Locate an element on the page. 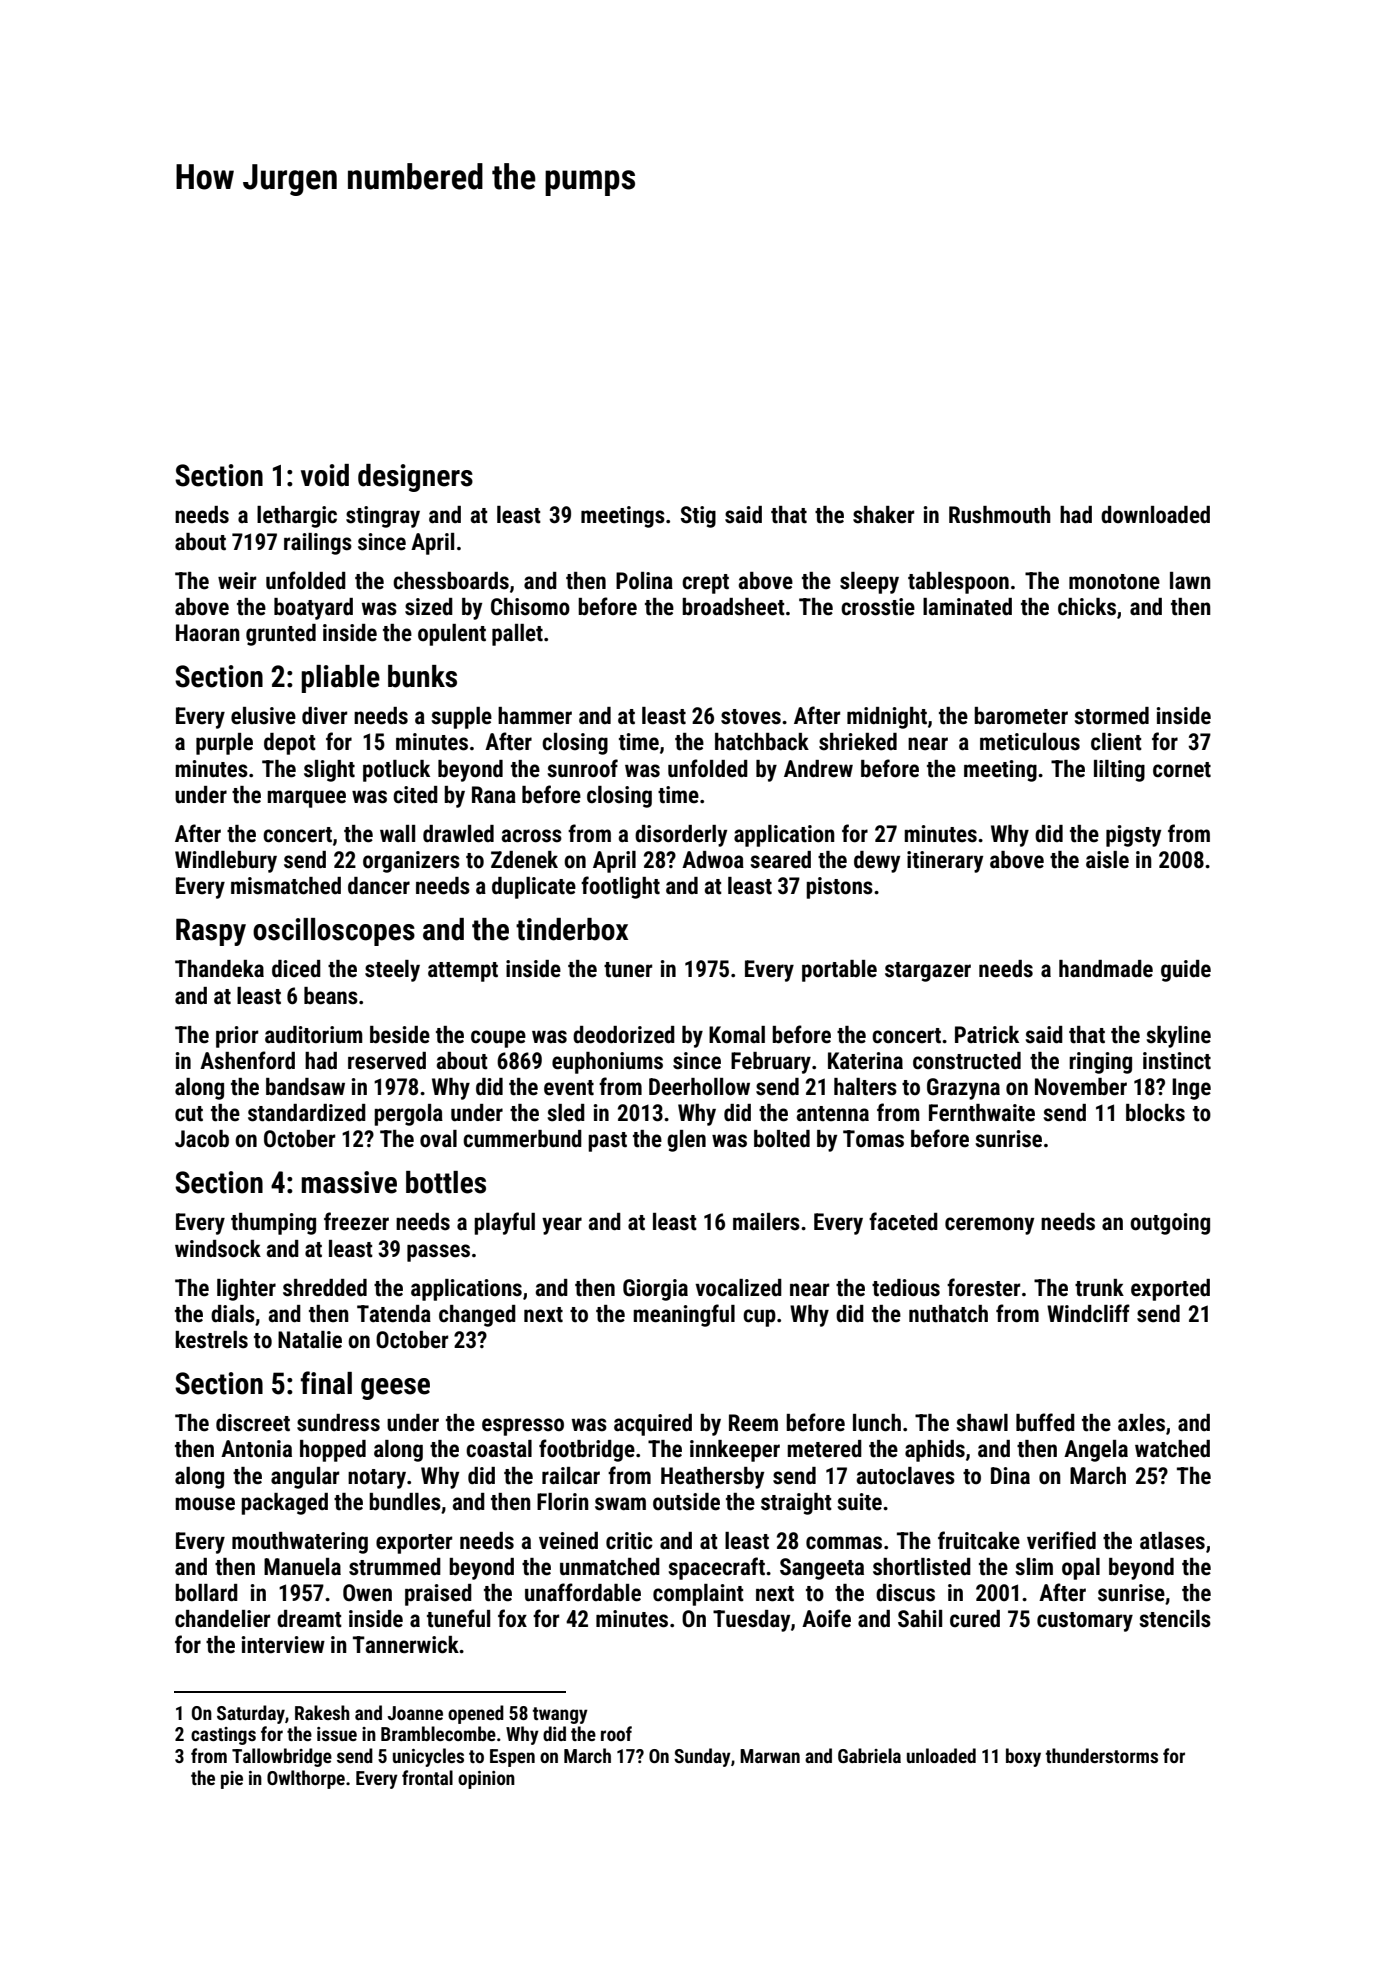  void is located at coordinates (325, 475).
